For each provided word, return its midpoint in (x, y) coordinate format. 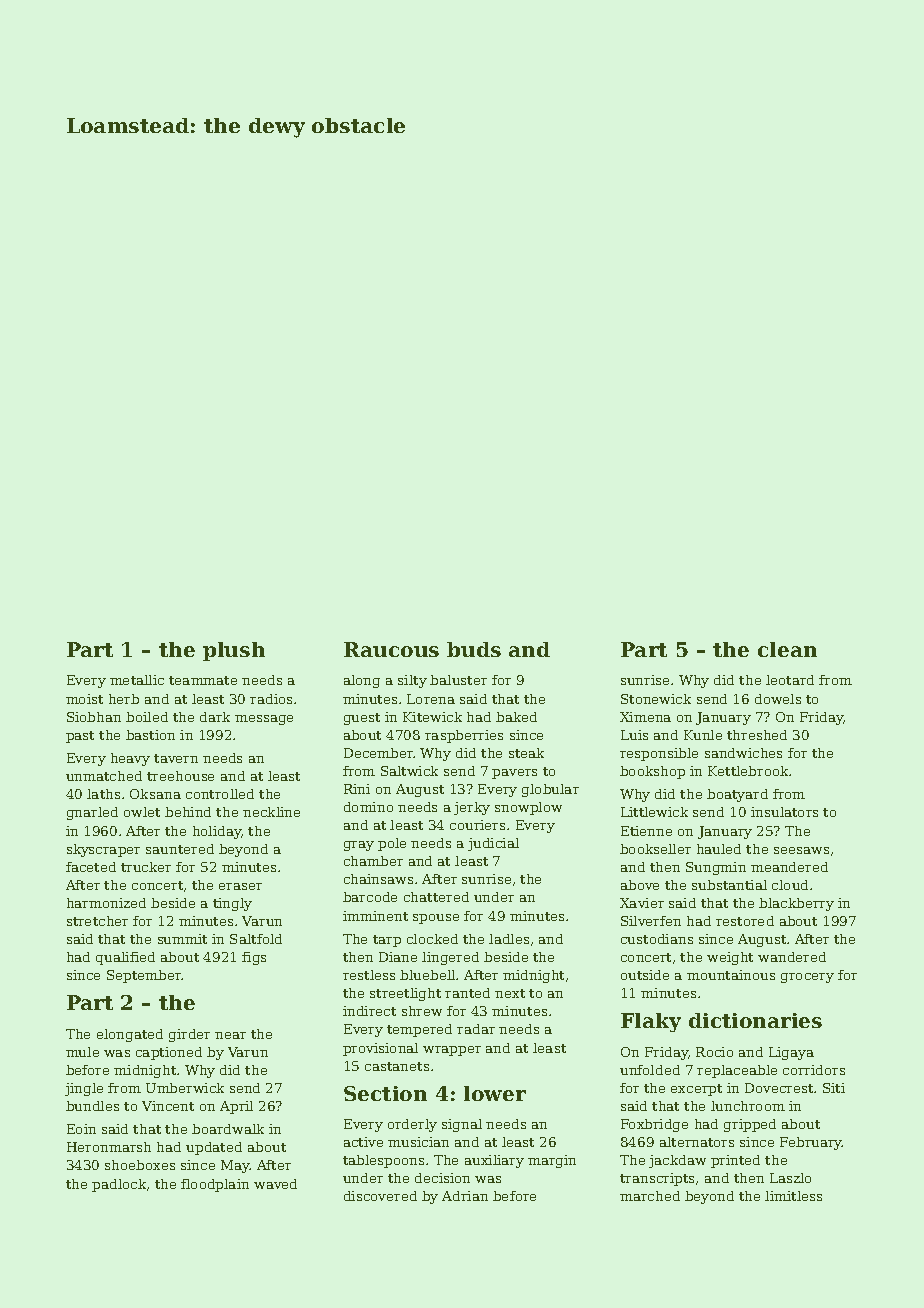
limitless (793, 1196)
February (811, 1143)
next (510, 993)
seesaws (801, 850)
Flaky (651, 1022)
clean (787, 649)
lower (495, 1093)
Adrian (465, 1196)
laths (103, 794)
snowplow (528, 808)
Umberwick (185, 1088)
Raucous (391, 649)
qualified (125, 958)
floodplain (215, 1185)
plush (234, 651)
